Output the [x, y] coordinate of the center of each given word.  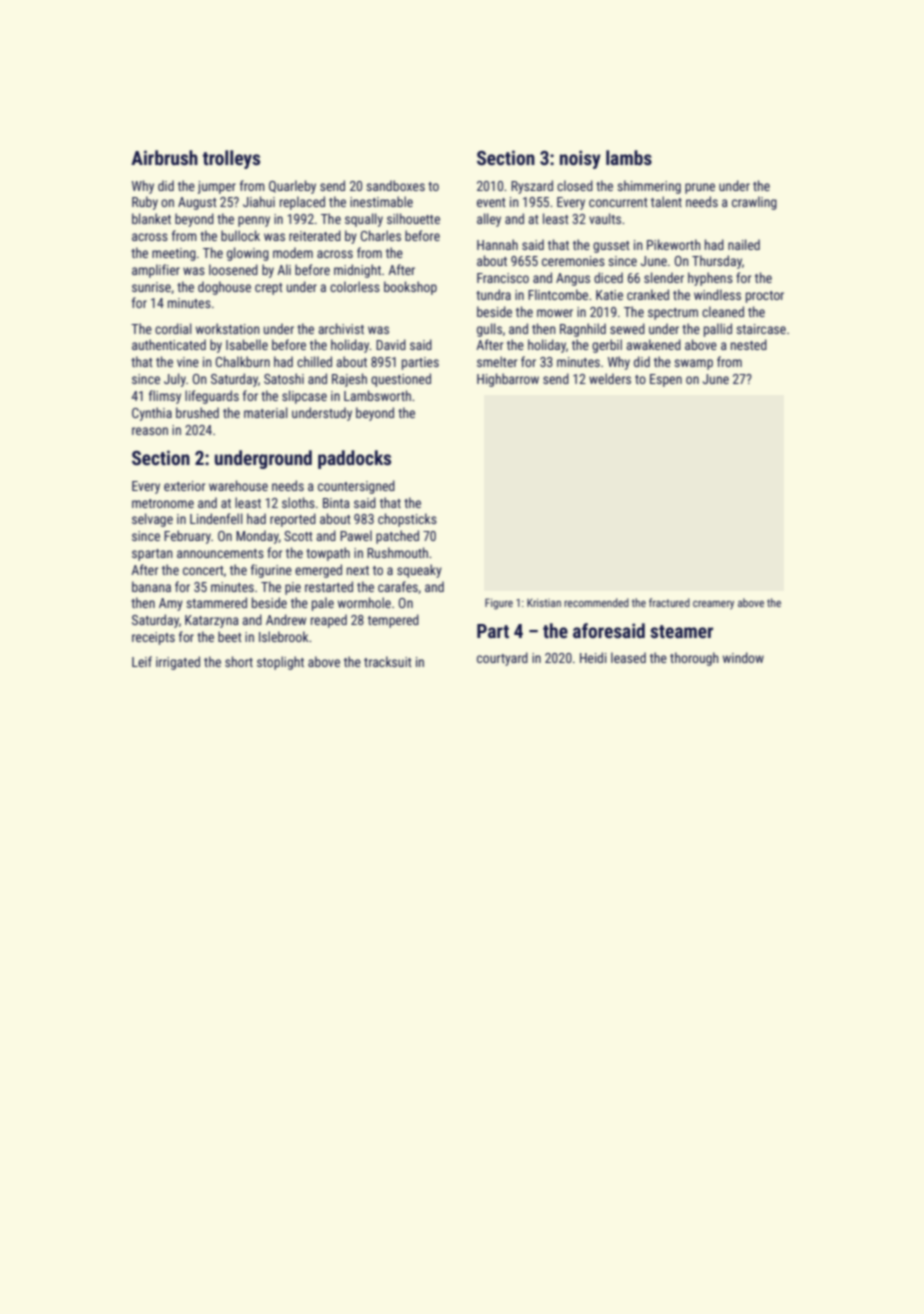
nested [749, 344]
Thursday [717, 262]
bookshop [410, 288]
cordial [173, 328]
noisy [580, 159]
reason [150, 431]
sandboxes [395, 185]
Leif [142, 661]
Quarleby [292, 187]
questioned [401, 380]
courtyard [502, 659]
